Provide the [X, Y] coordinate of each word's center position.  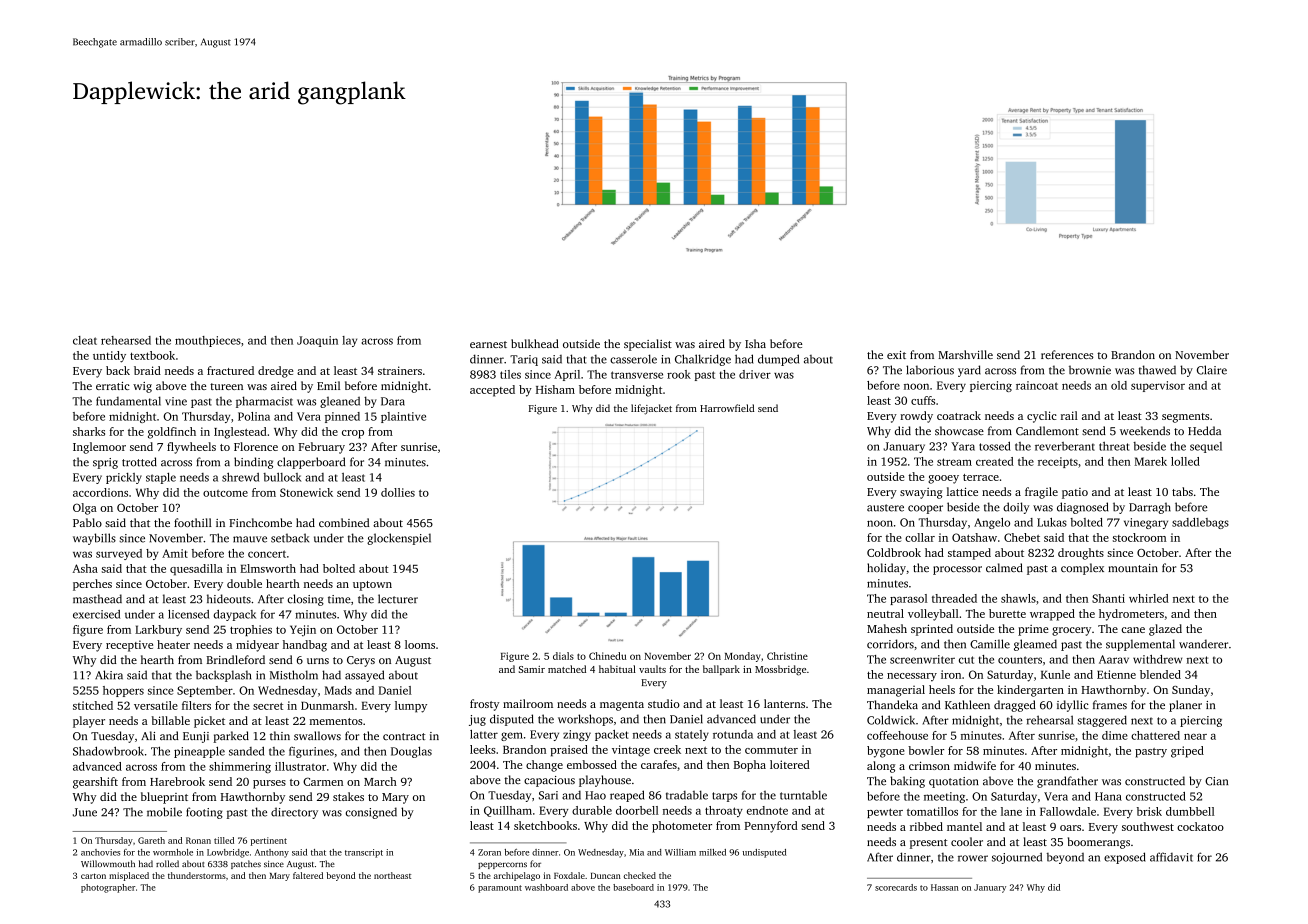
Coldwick [891, 720]
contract [404, 737]
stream [954, 462]
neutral [885, 613]
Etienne [1116, 674]
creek [667, 749]
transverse [637, 375]
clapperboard [311, 463]
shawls [1018, 598]
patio [1075, 493]
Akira [109, 675]
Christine [787, 656]
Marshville [965, 354]
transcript [364, 853]
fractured [230, 370]
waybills [94, 539]
